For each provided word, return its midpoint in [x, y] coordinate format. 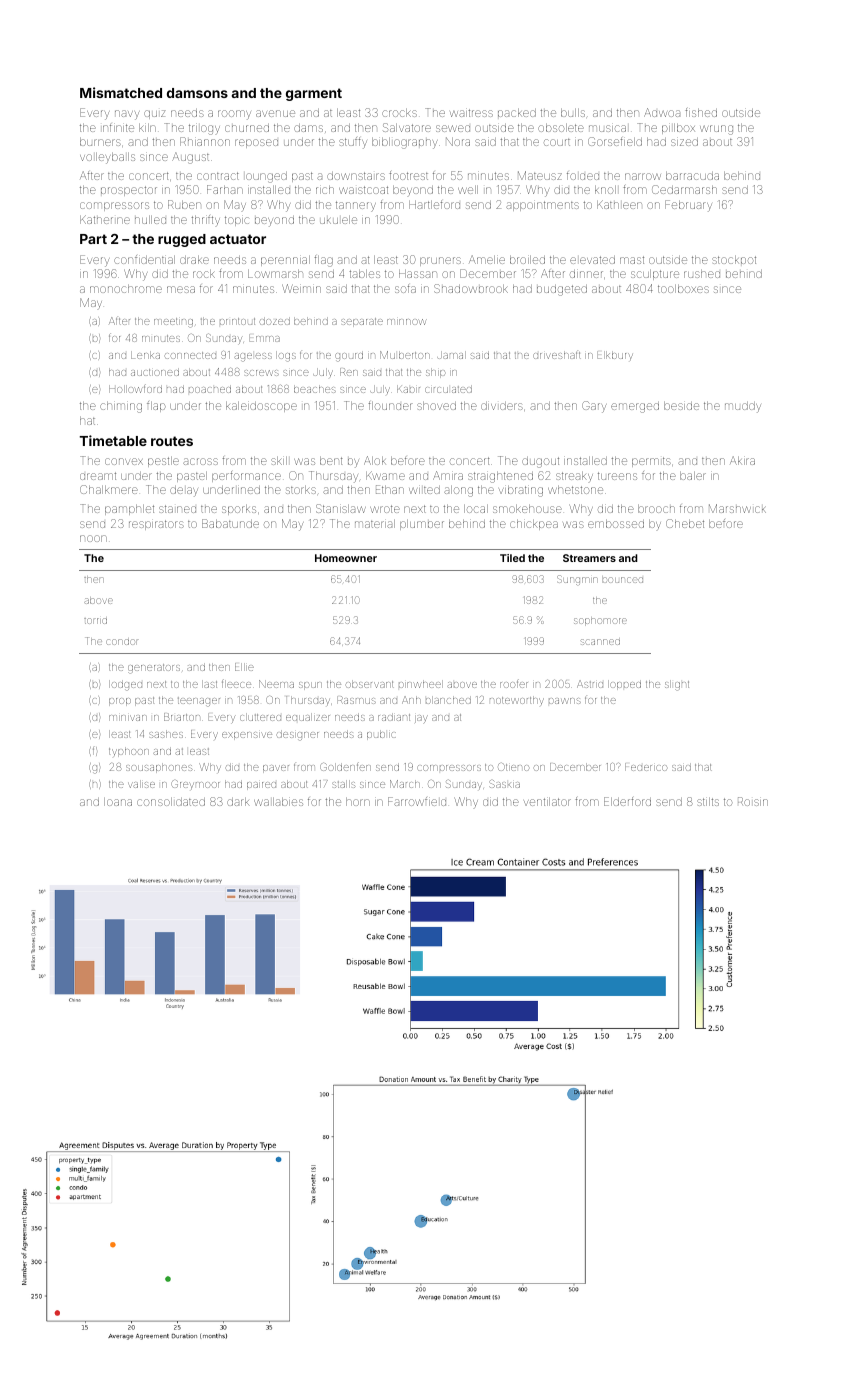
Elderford [627, 801]
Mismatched [121, 92]
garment [314, 94]
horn [358, 802]
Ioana [118, 802]
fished [701, 112]
